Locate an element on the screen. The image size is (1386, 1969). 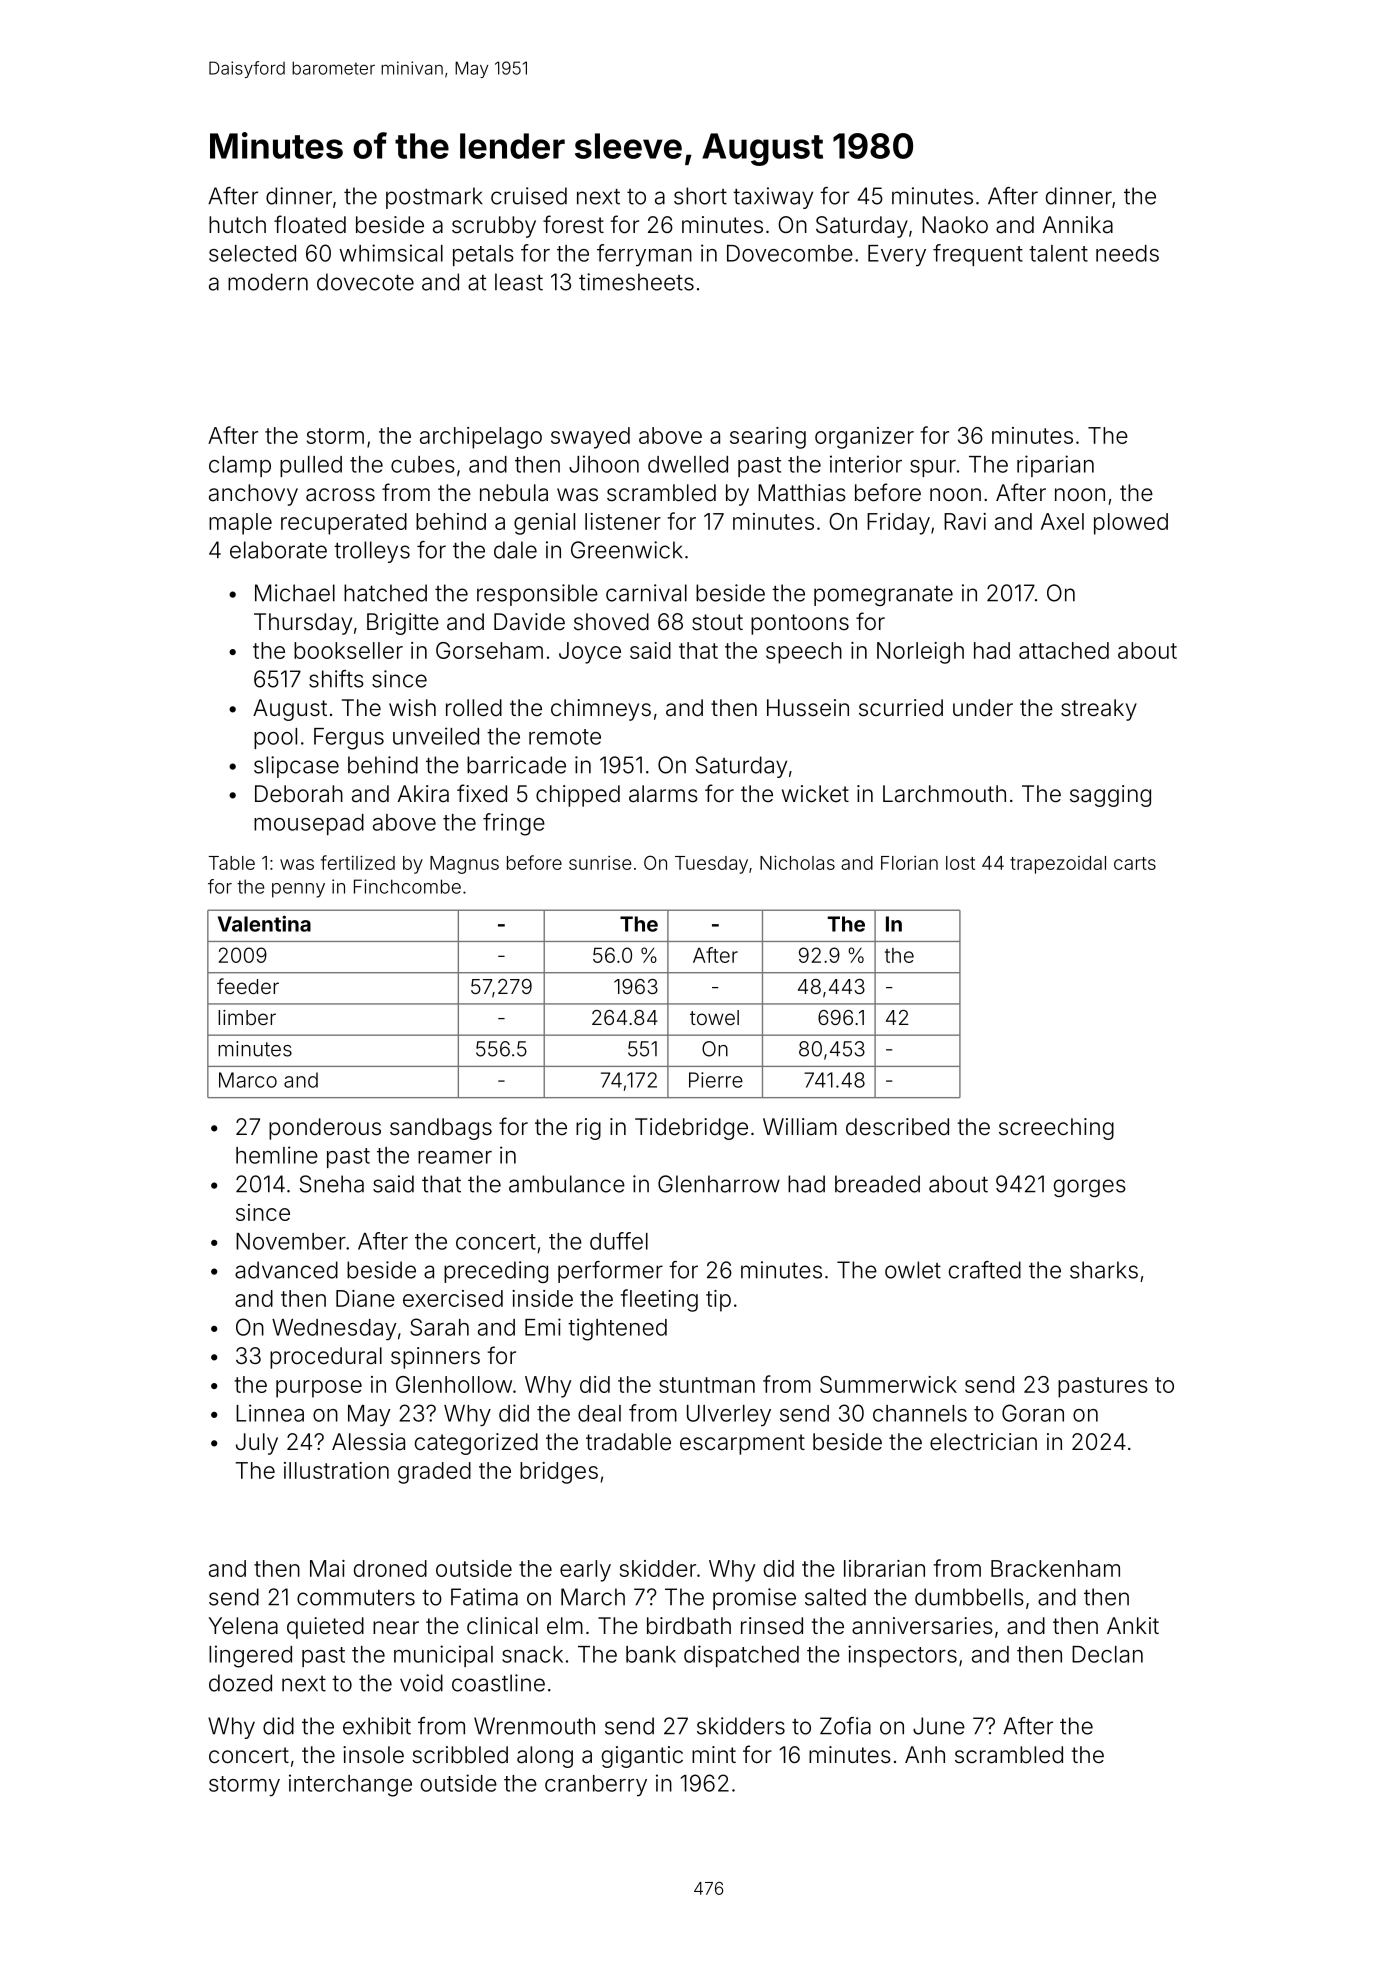
Valentina is located at coordinates (264, 923).
